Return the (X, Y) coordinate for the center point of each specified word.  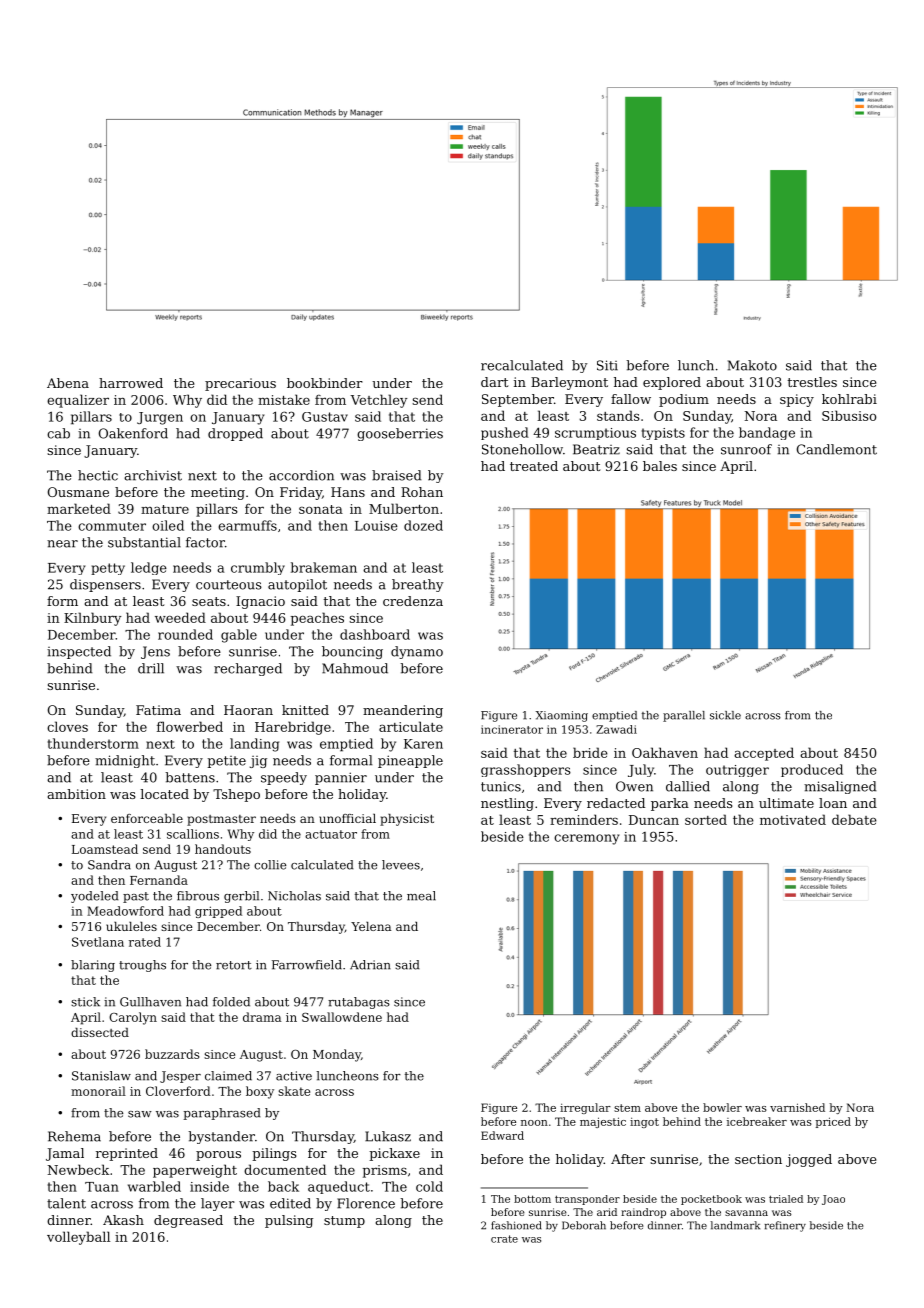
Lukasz (388, 1136)
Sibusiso (849, 415)
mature (165, 509)
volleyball (78, 1238)
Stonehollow (522, 449)
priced (833, 1122)
